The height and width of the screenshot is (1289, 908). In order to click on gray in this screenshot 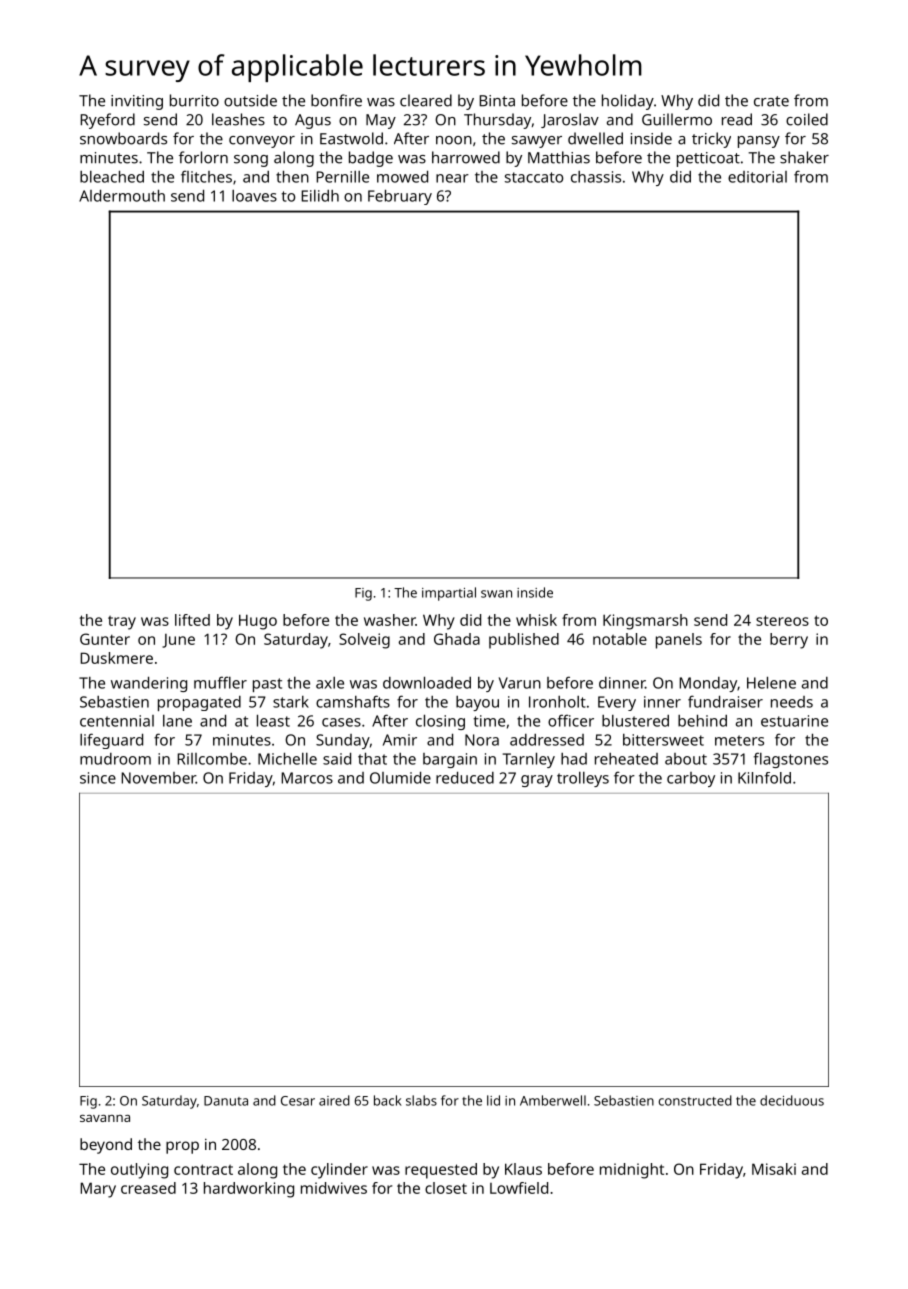, I will do `click(537, 781)`.
